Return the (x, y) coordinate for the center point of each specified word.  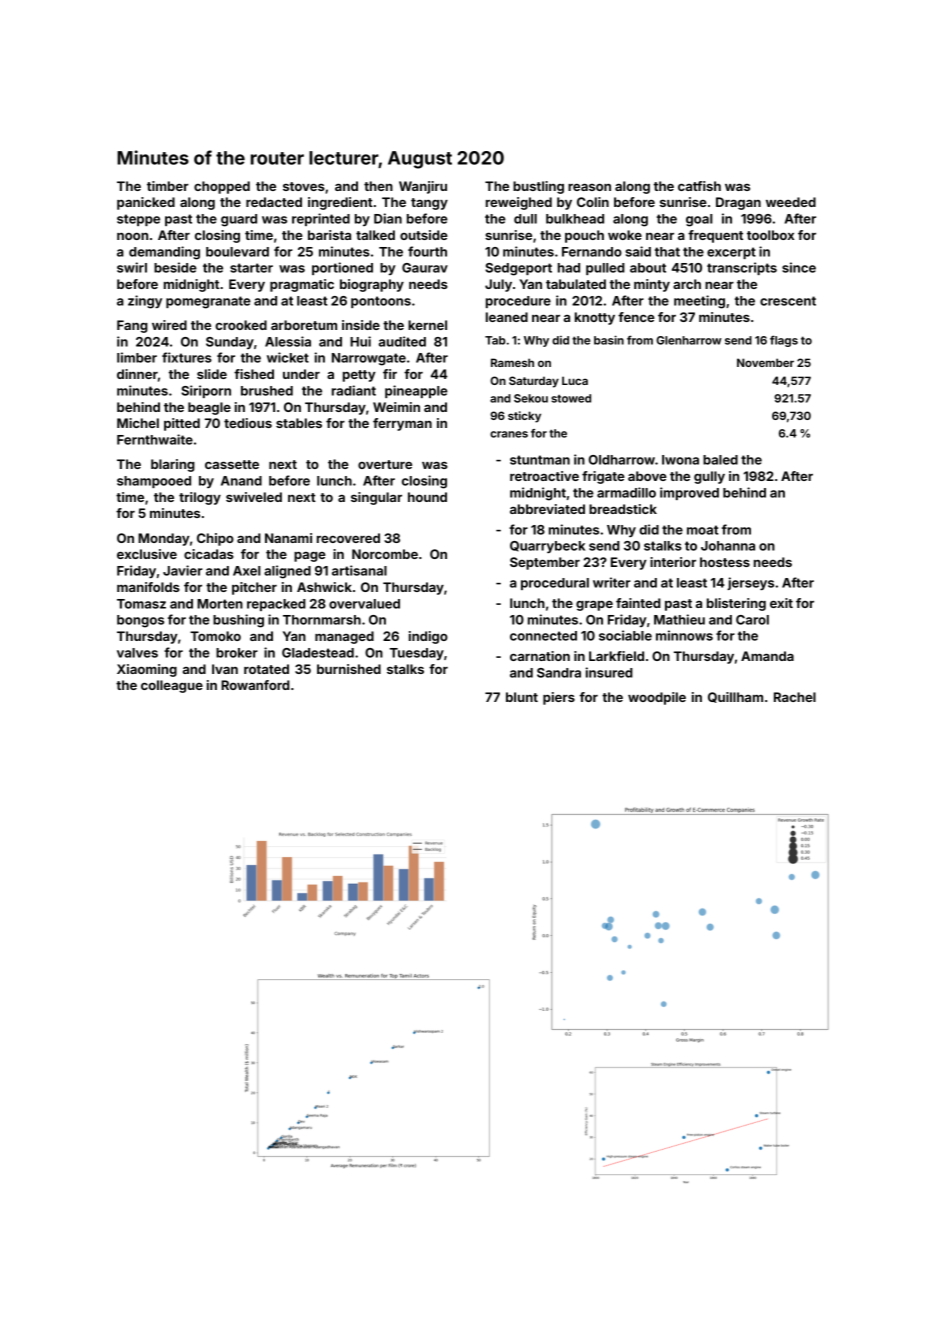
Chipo (215, 539)
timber (168, 186)
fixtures (187, 357)
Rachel (795, 697)
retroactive (544, 476)
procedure (518, 302)
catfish (699, 186)
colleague (172, 686)
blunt (522, 697)
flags (784, 341)
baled (720, 460)
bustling (538, 187)
